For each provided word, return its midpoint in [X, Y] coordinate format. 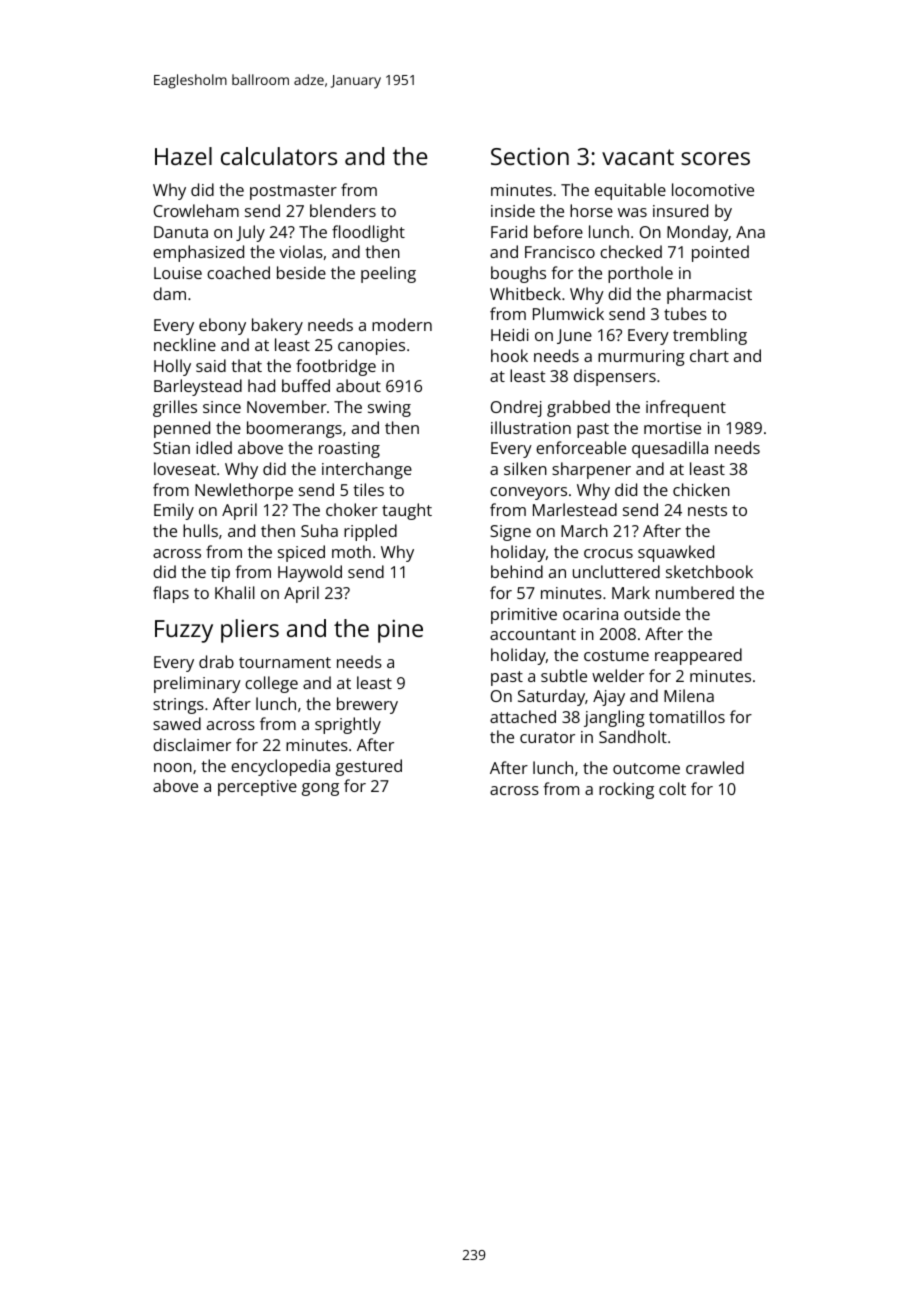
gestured [369, 767]
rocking [626, 790]
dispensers [615, 377]
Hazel [183, 156]
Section [530, 156]
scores [715, 158]
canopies [371, 347]
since [222, 407]
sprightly [348, 725]
